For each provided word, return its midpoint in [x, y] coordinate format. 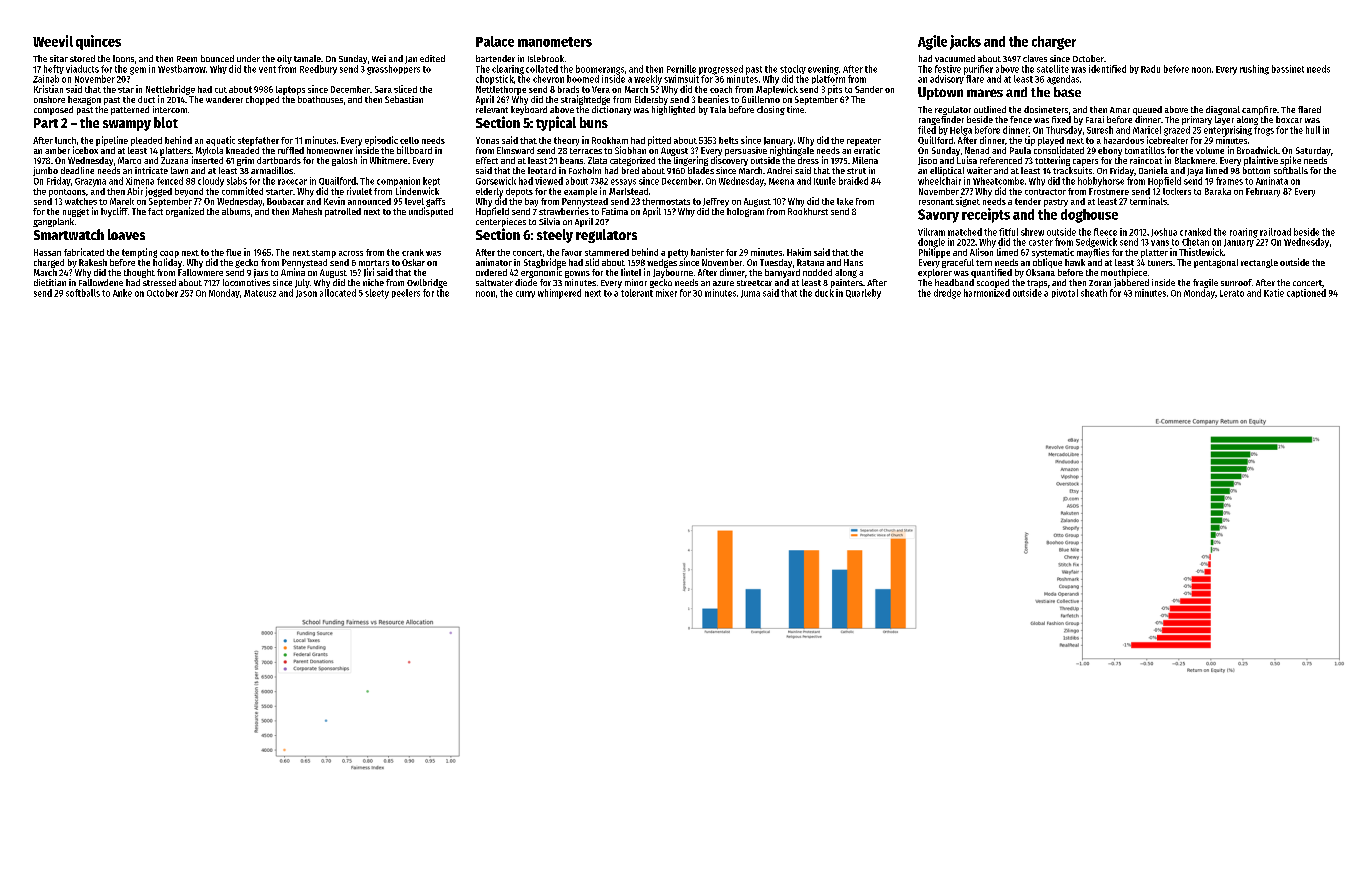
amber [57, 150]
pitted [659, 141]
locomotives [246, 282]
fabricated [84, 252]
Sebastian [404, 99]
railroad [1275, 232]
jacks [965, 42]
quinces [98, 42]
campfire [1259, 110]
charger [1054, 43]
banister [707, 252]
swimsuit [681, 79]
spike [1290, 161]
